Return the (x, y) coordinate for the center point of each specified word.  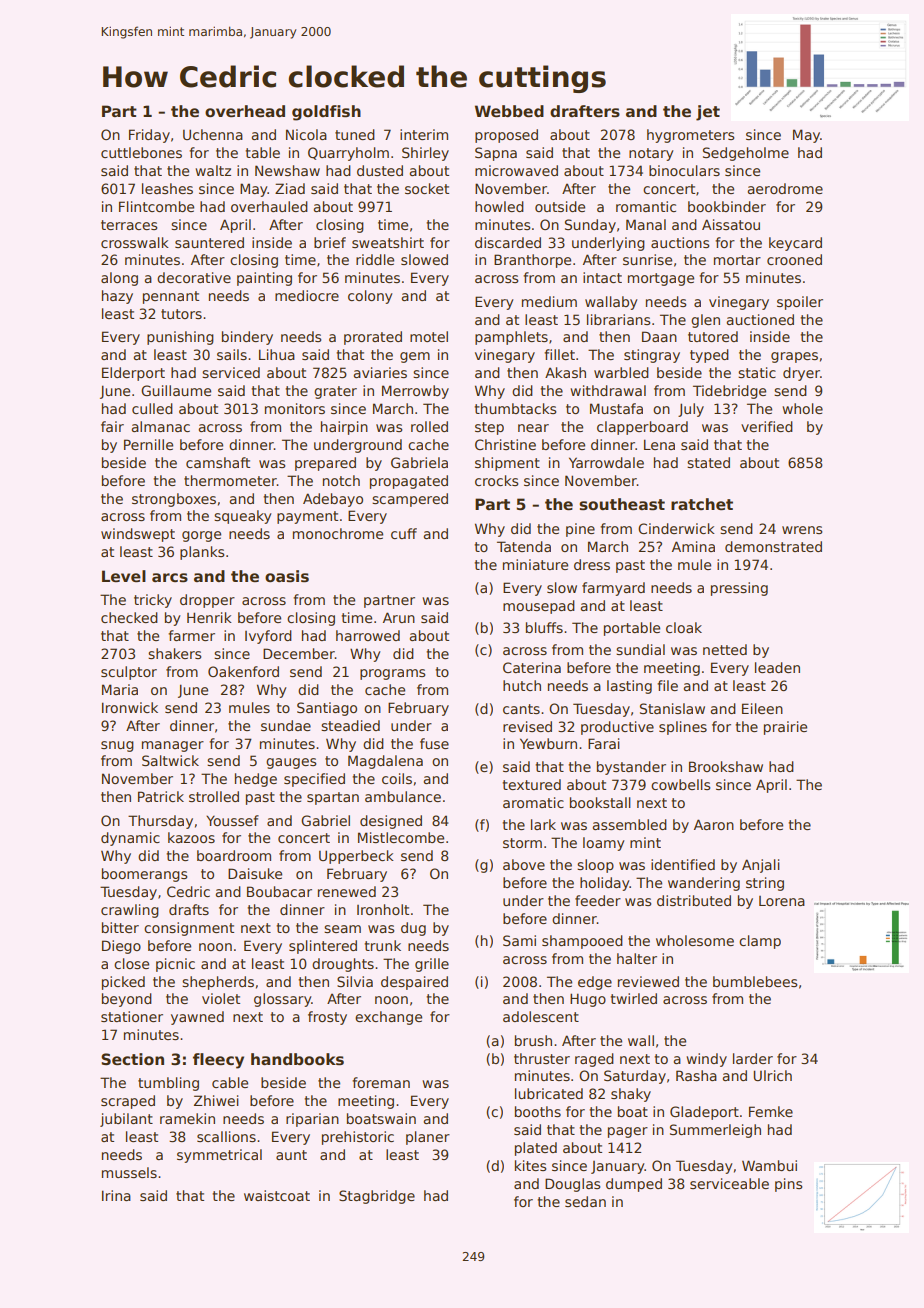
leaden (777, 667)
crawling (130, 911)
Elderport (133, 374)
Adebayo (333, 500)
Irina (116, 1195)
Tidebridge (729, 392)
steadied (350, 725)
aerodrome (785, 188)
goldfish (326, 113)
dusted (380, 170)
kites (530, 1165)
